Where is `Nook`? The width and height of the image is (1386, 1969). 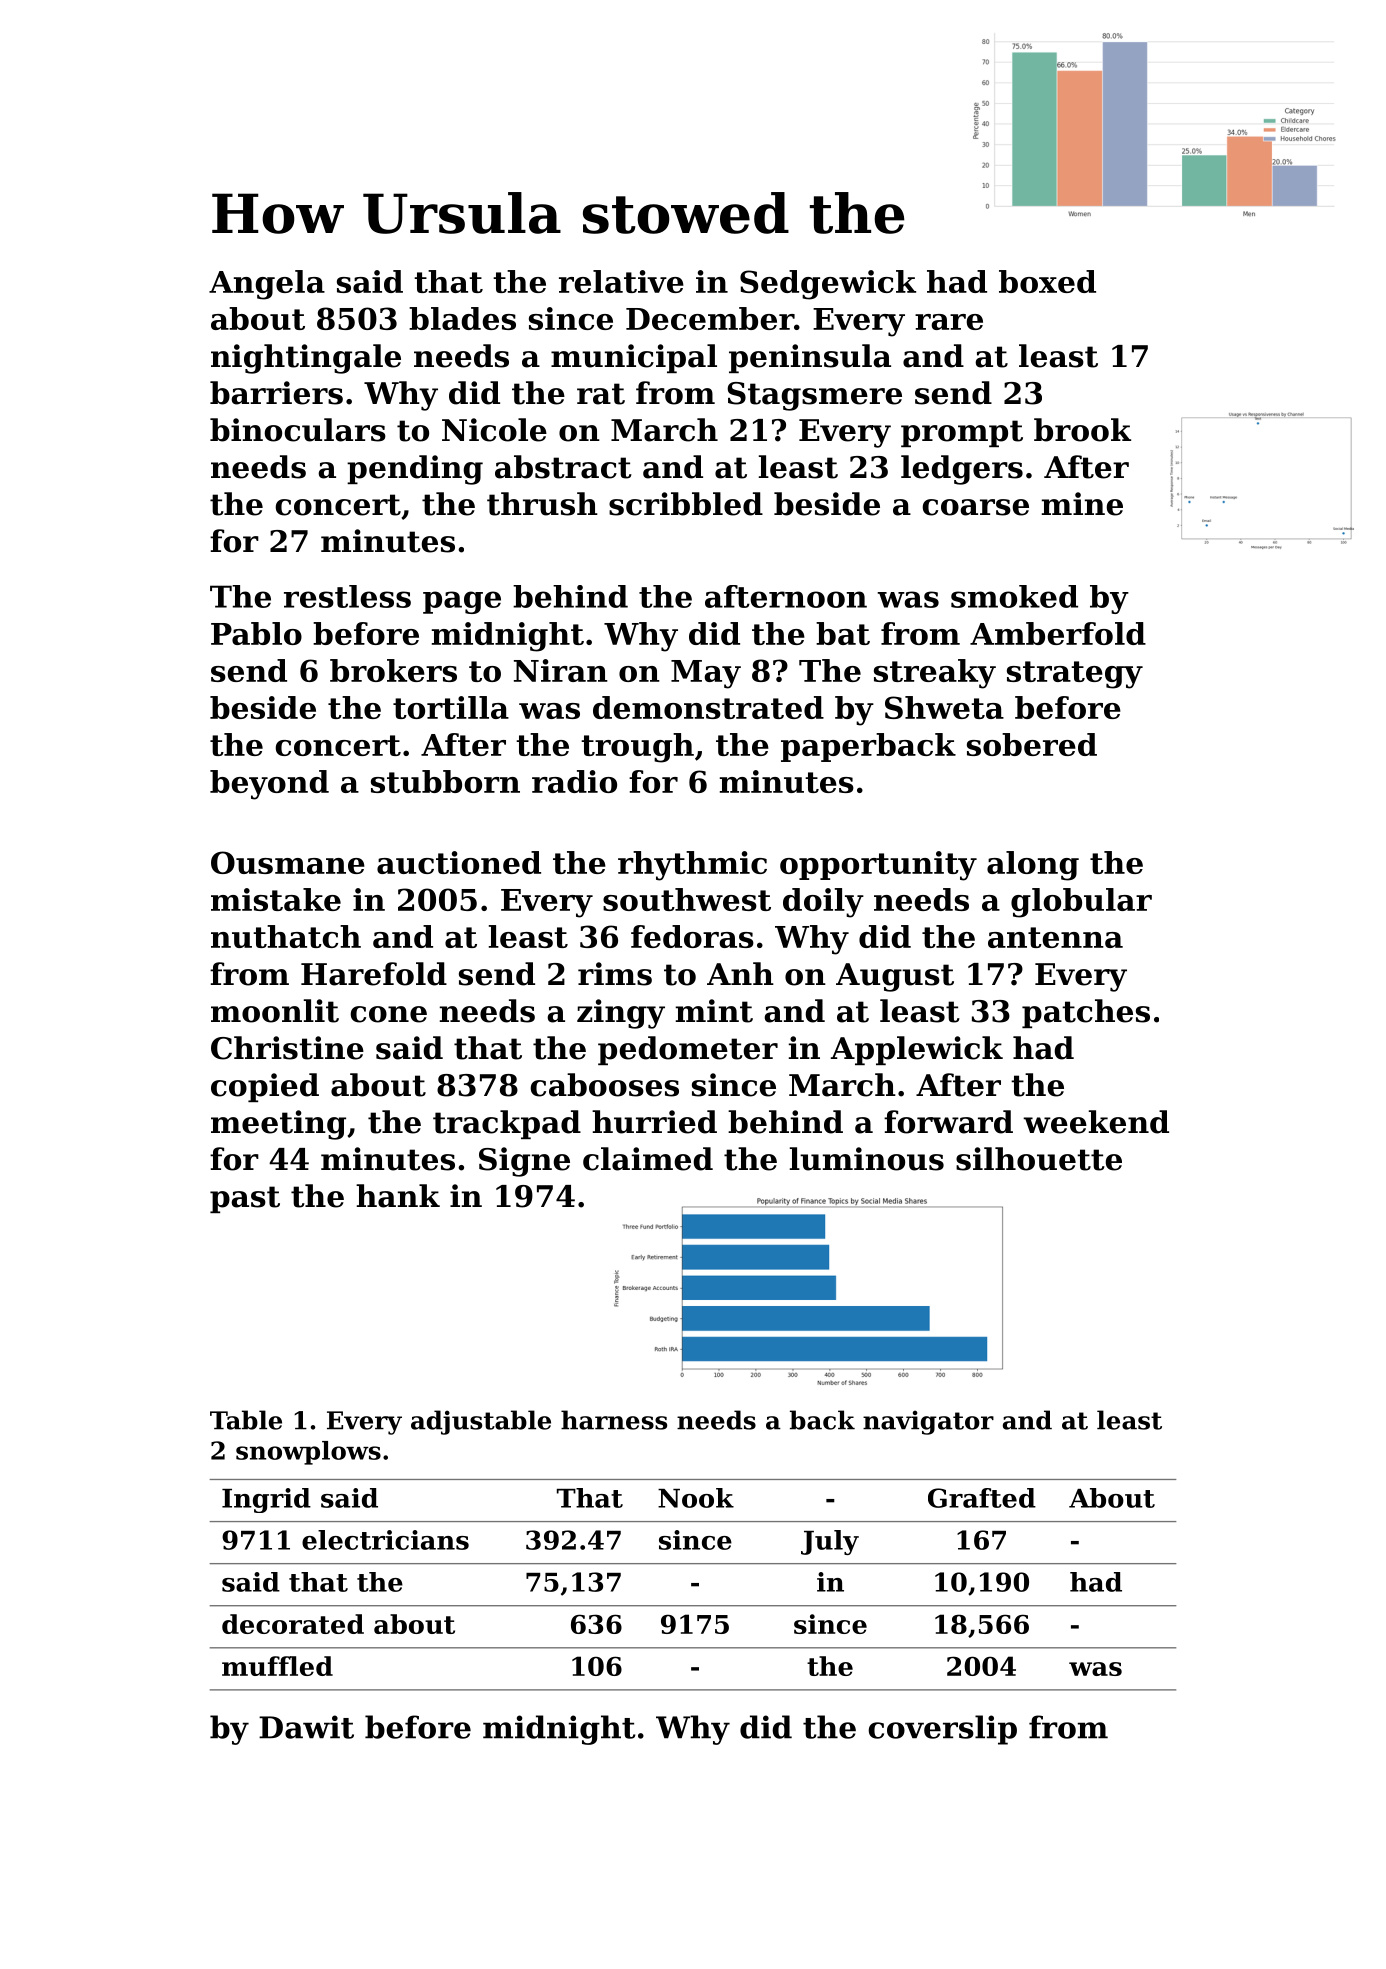
Nook is located at coordinates (696, 1498).
